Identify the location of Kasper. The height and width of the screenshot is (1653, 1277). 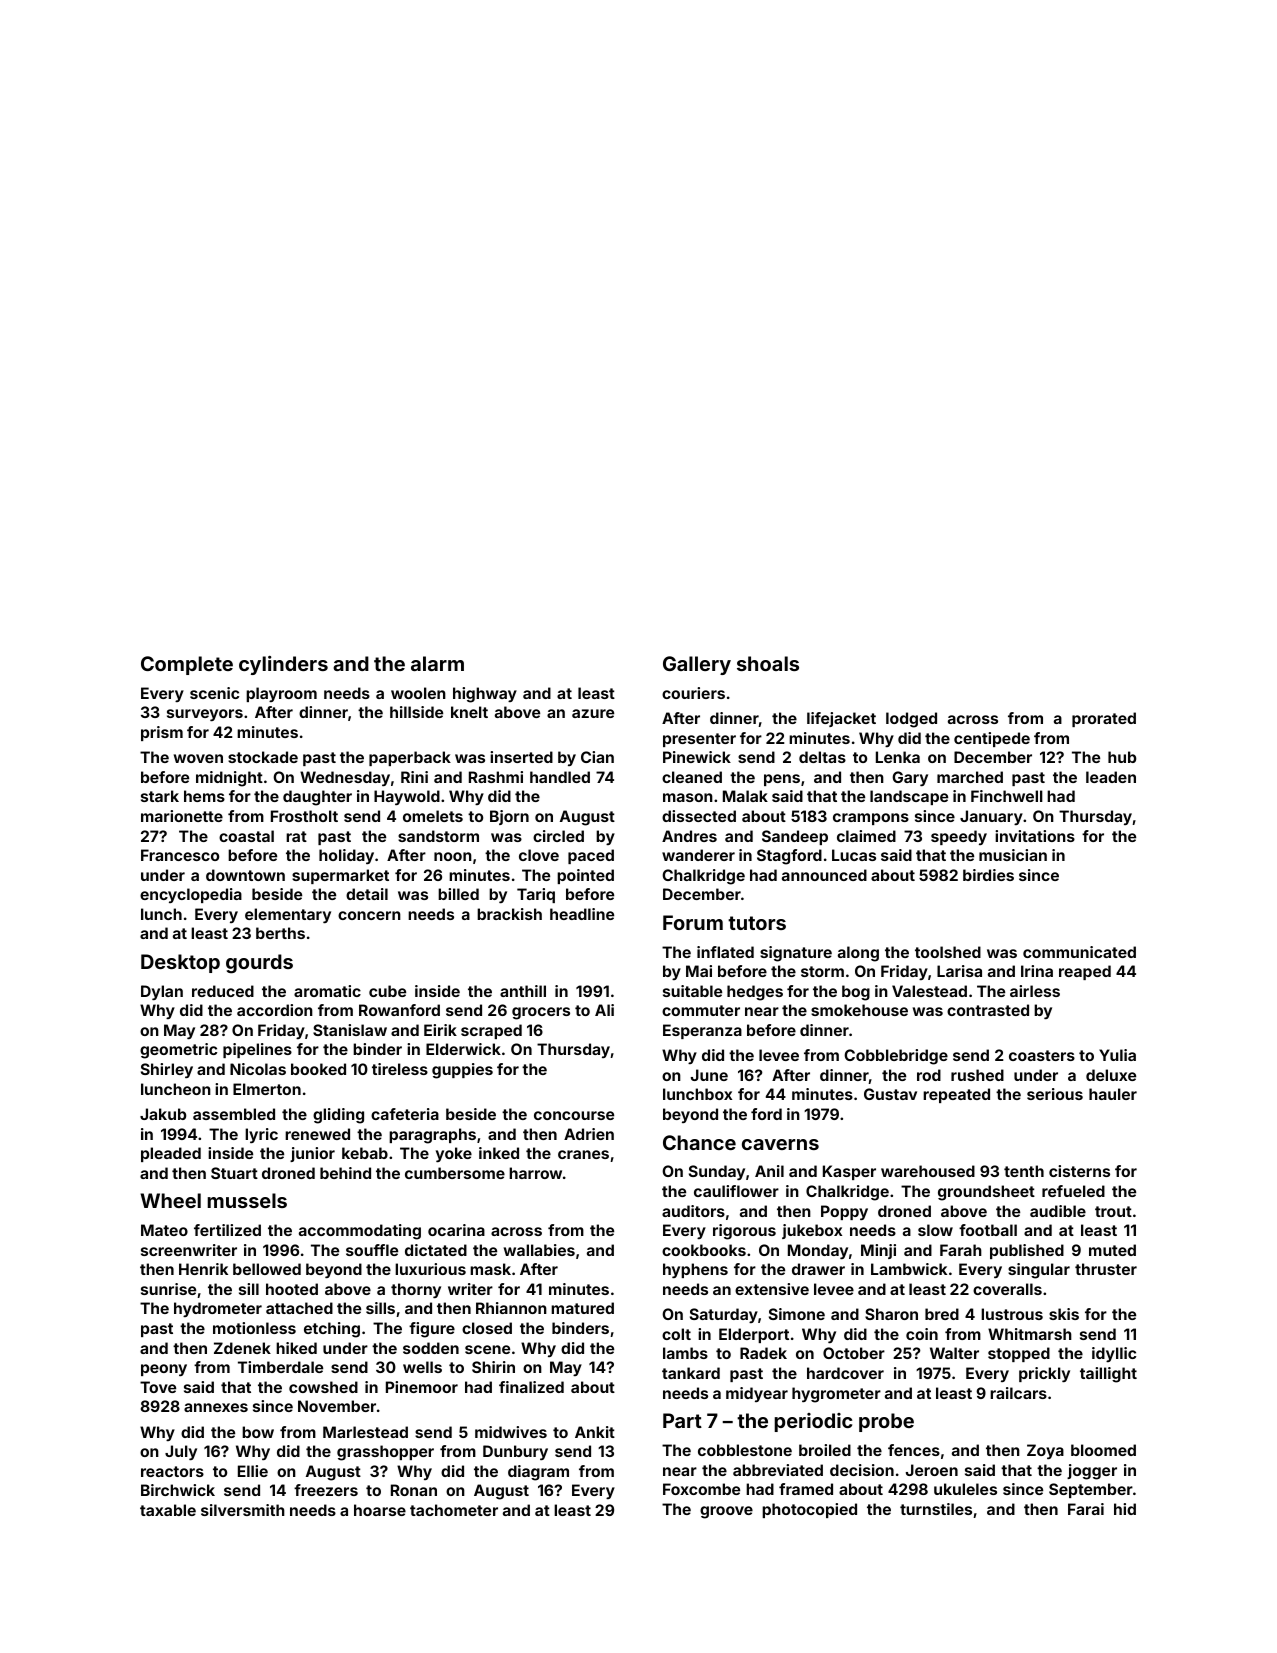
(849, 1172).
